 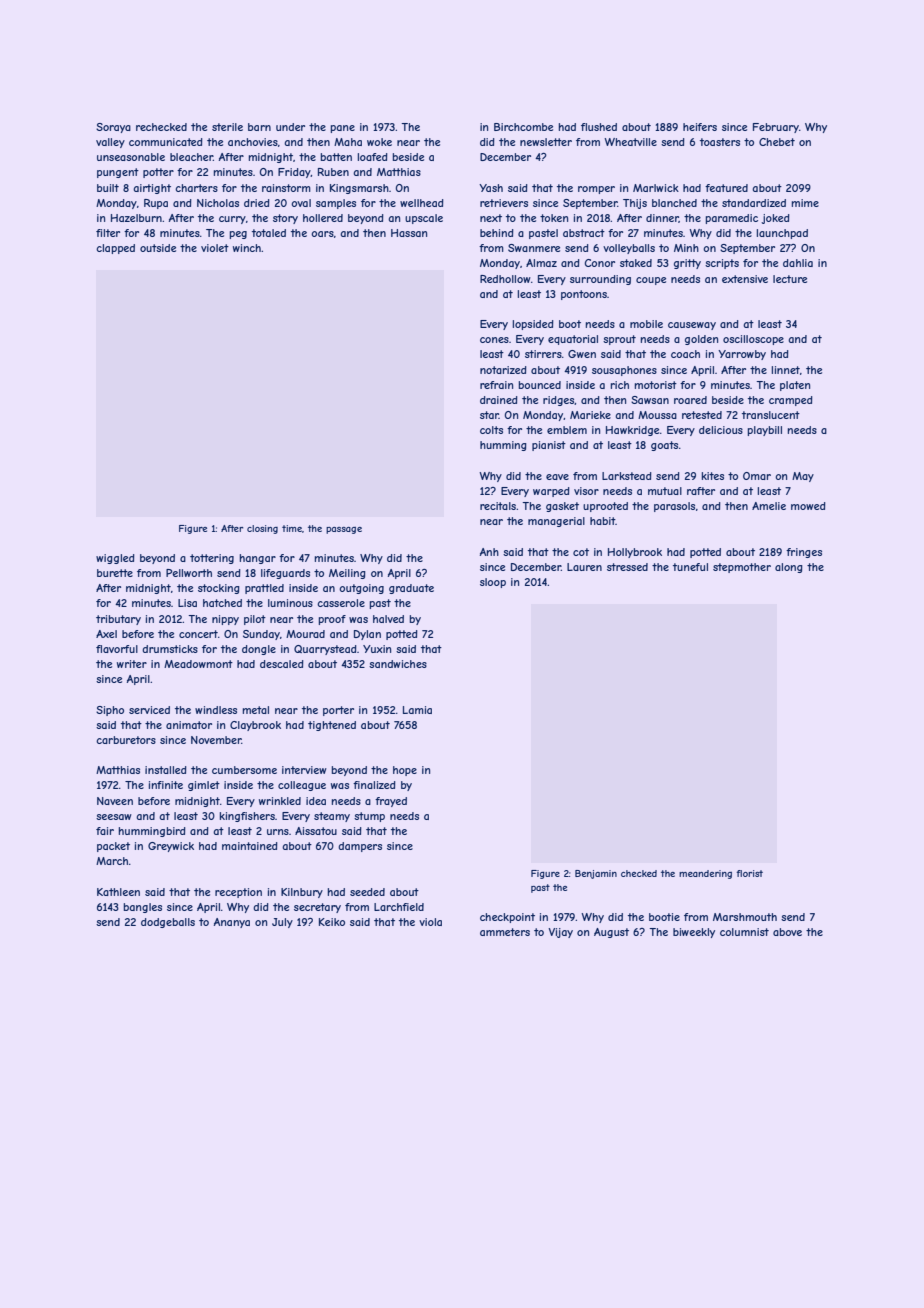 I want to click on airtight, so click(x=152, y=189).
